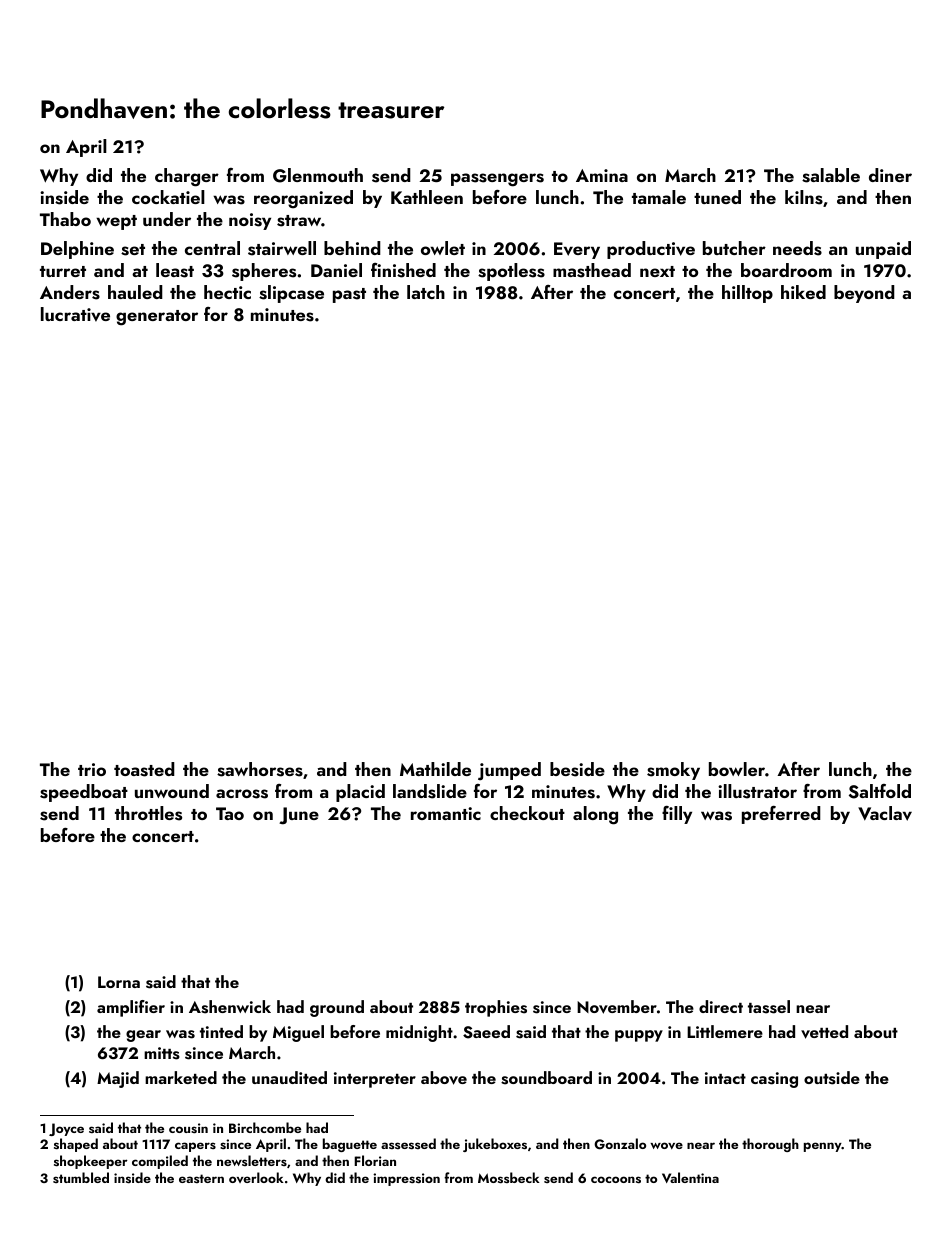  I want to click on compiled, so click(160, 1162).
